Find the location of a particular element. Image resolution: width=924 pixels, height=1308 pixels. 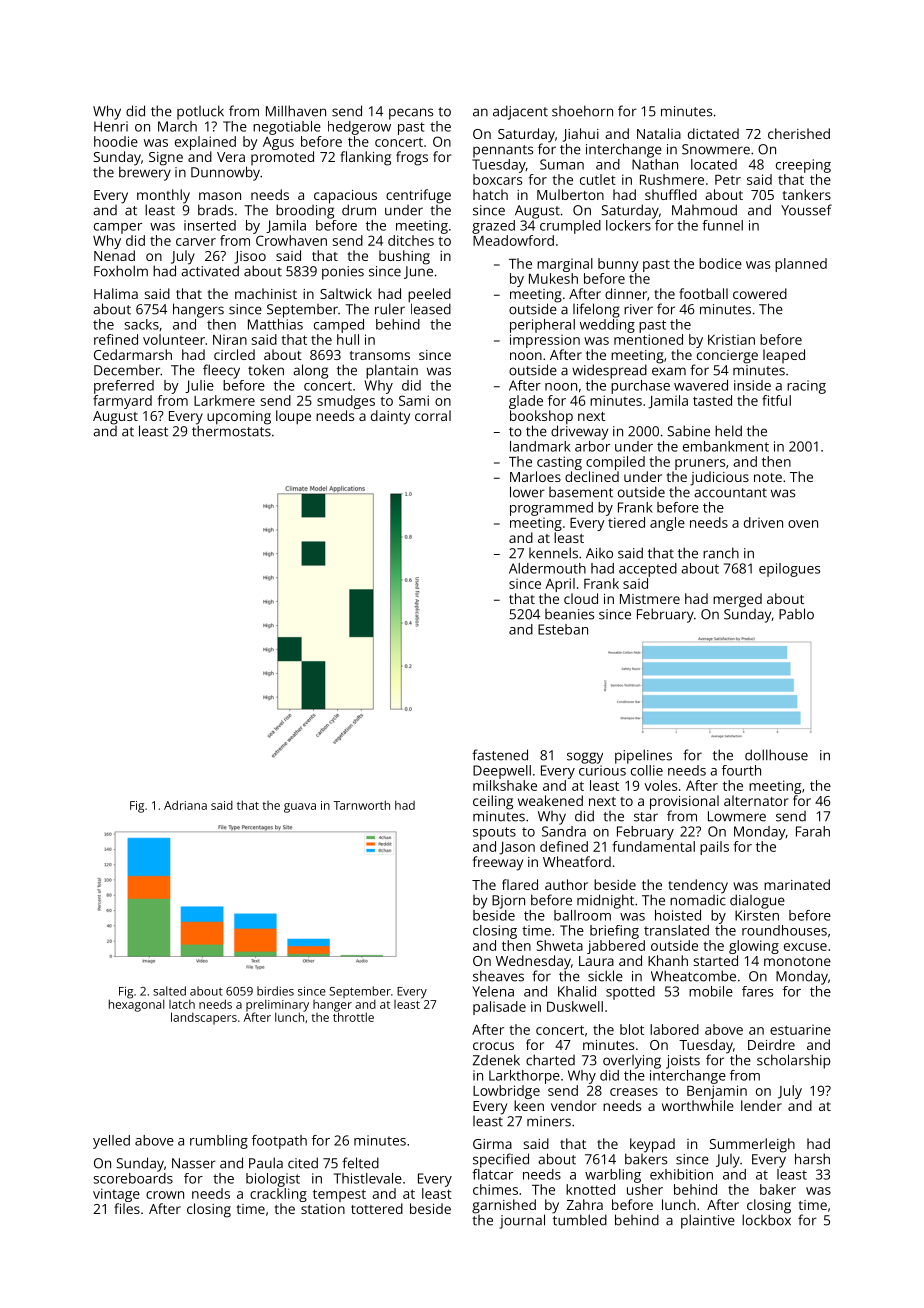

potluck is located at coordinates (200, 112).
